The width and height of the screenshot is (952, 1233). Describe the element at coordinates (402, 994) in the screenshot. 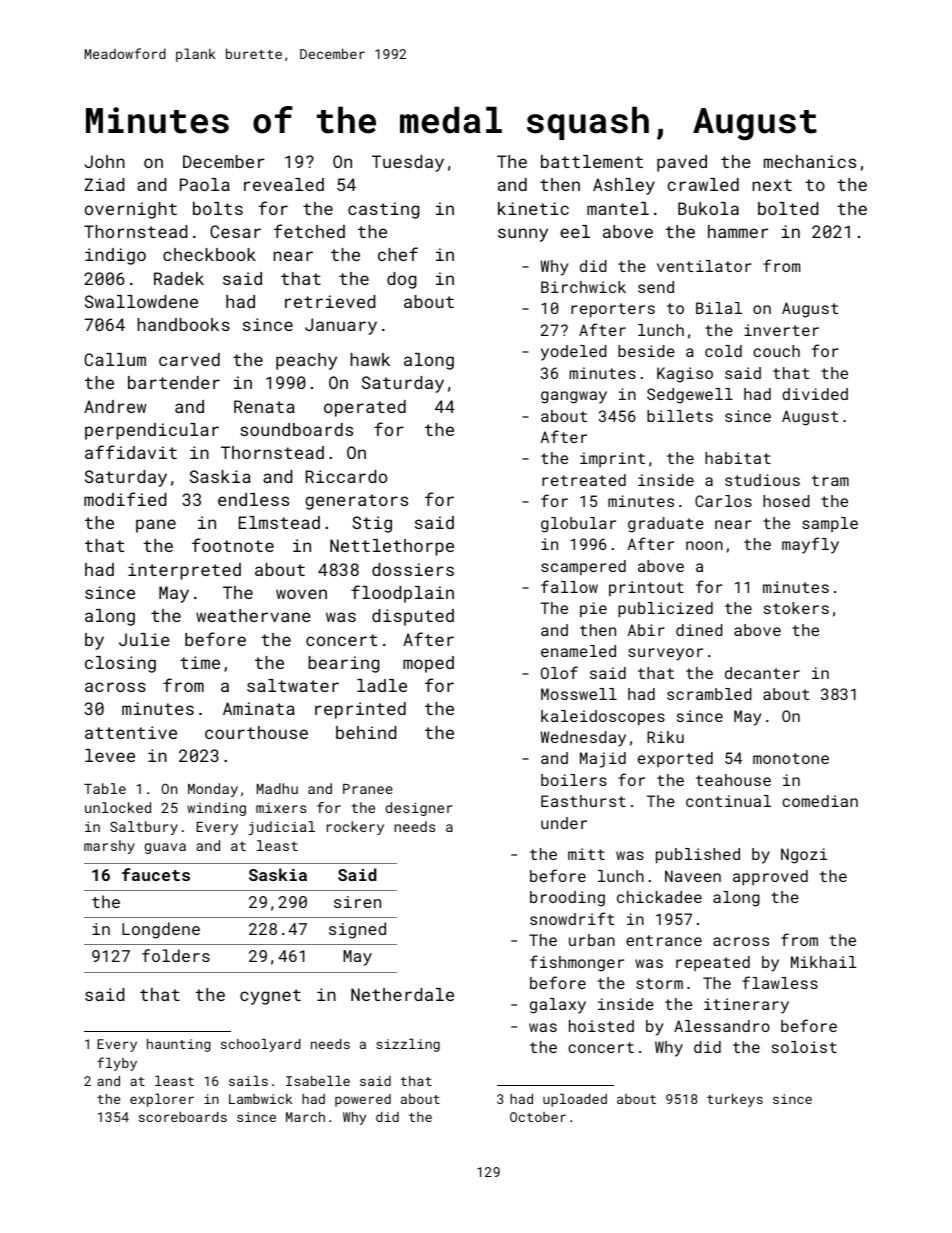

I see `Netherdale` at that location.
